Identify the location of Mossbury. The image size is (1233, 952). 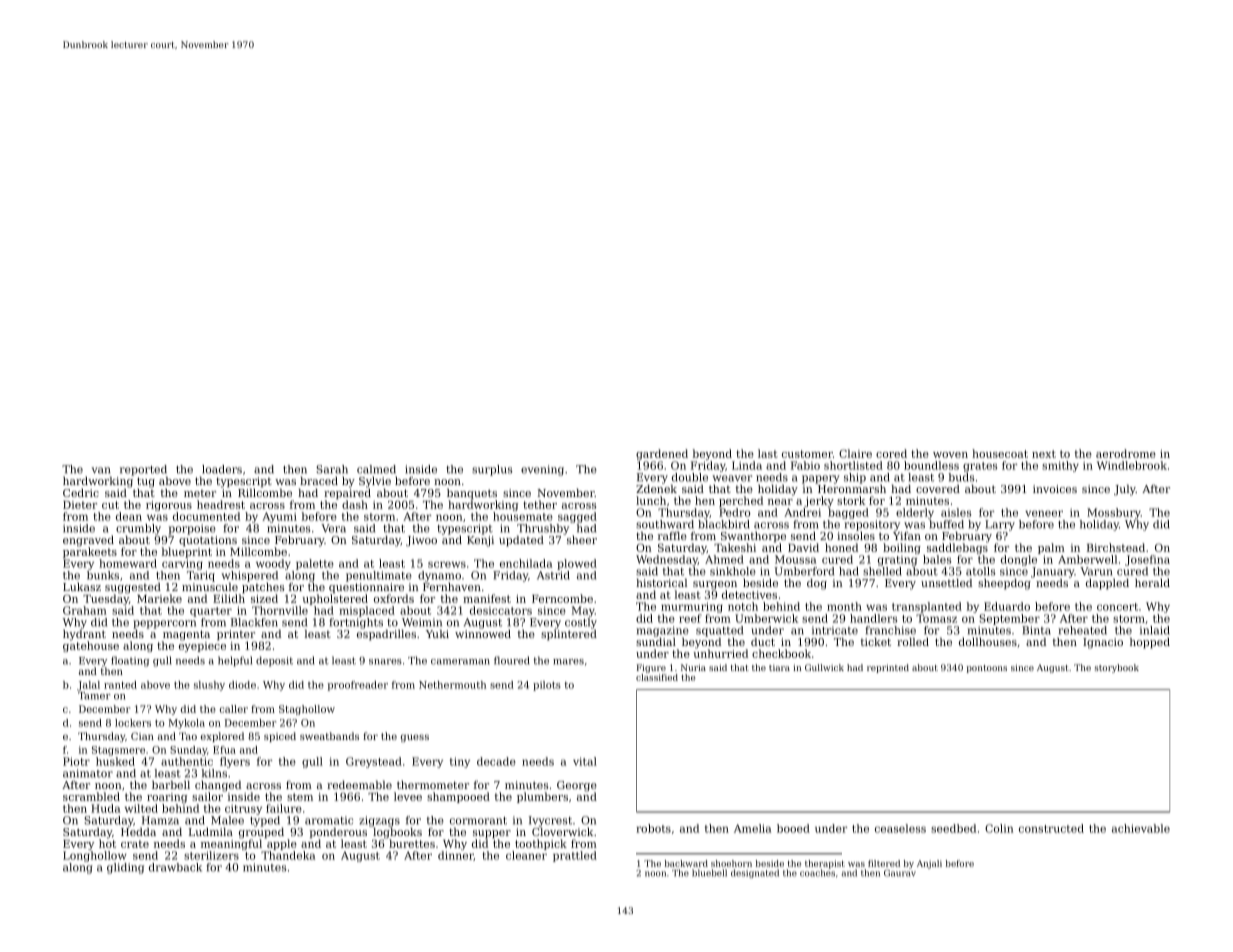
(1114, 513).
